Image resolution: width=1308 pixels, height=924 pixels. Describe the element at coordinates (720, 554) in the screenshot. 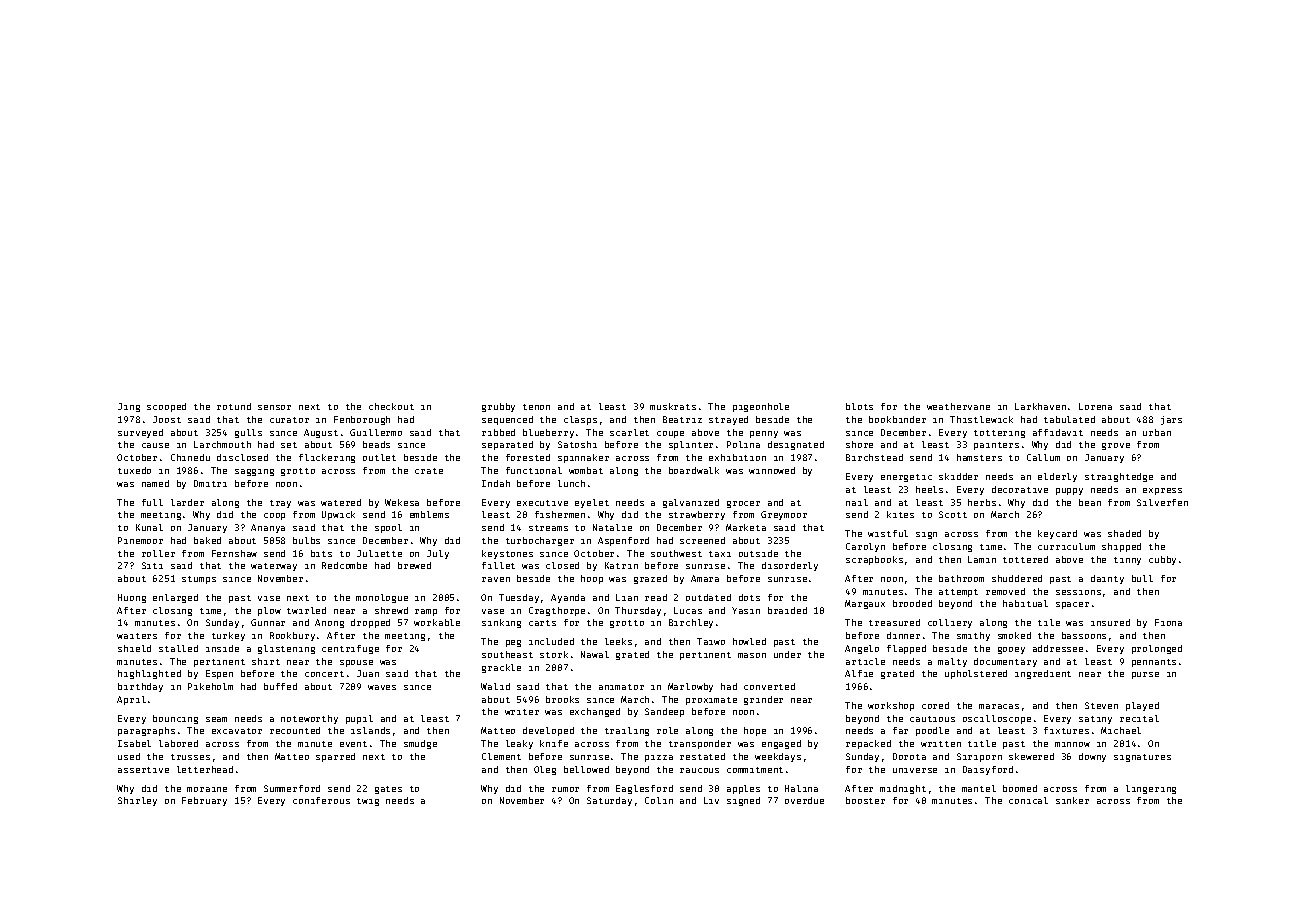

I see `taxi` at that location.
